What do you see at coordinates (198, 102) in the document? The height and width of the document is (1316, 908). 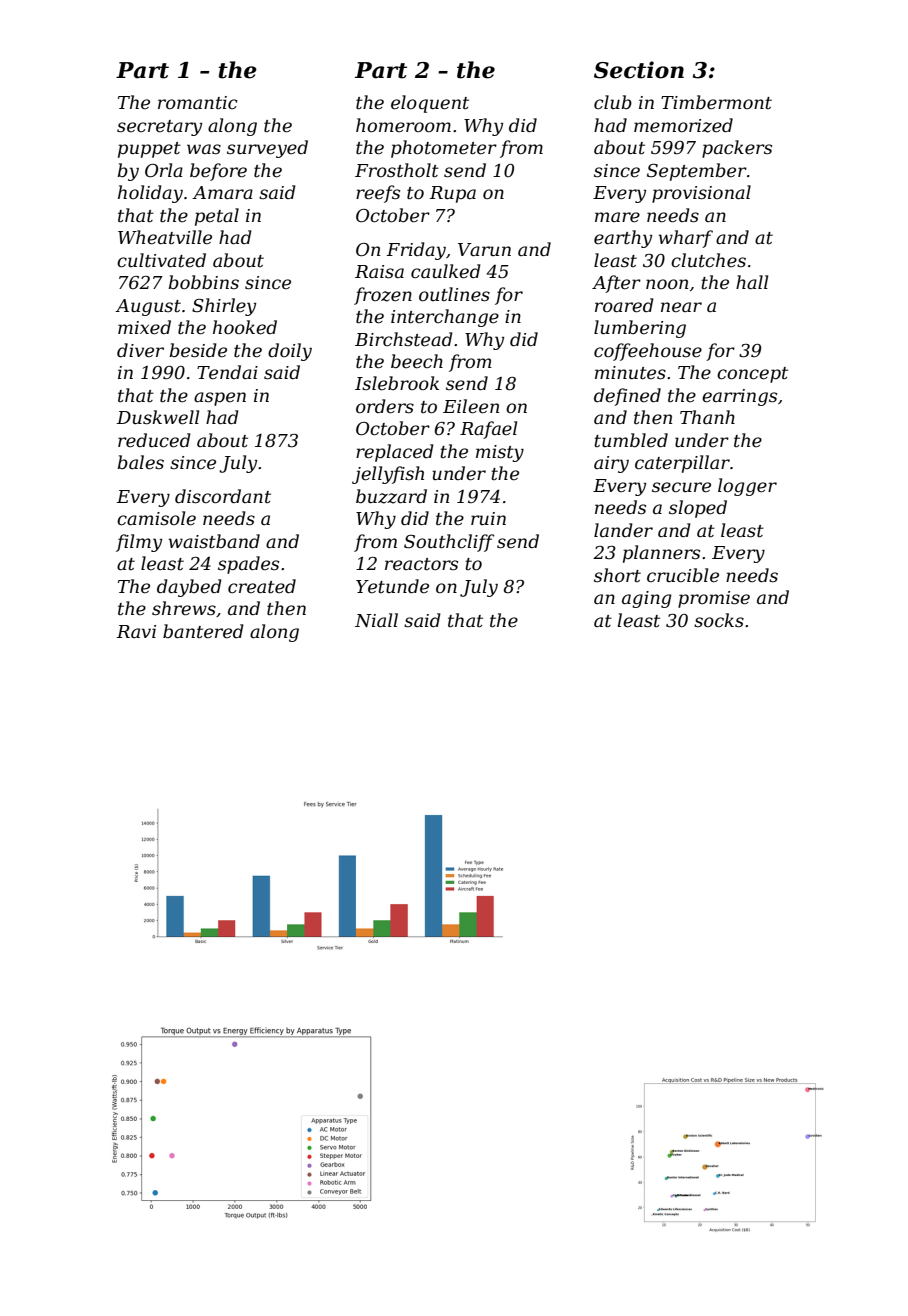 I see `romantic` at bounding box center [198, 102].
